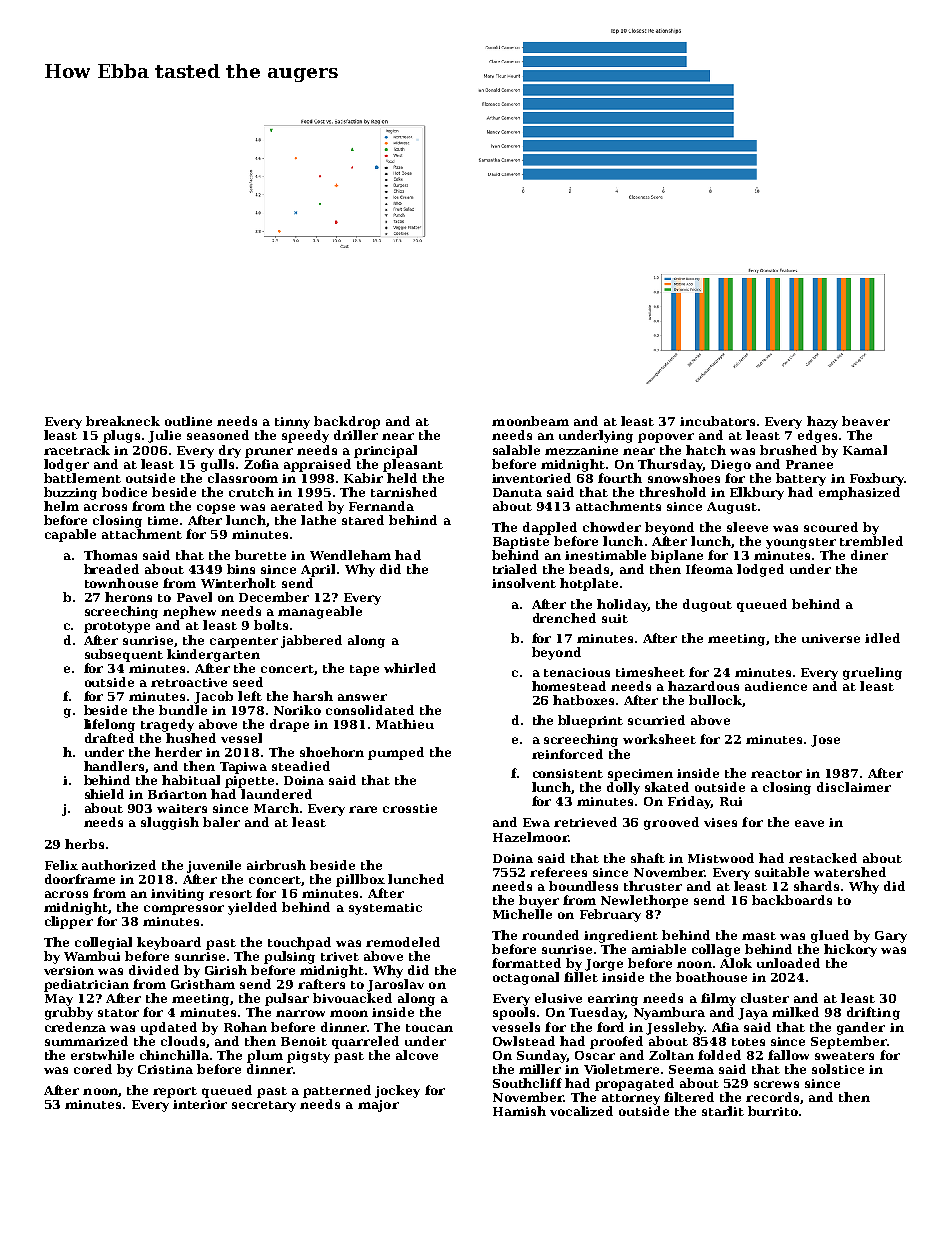  What do you see at coordinates (249, 782) in the screenshot?
I see `pipette` at bounding box center [249, 782].
